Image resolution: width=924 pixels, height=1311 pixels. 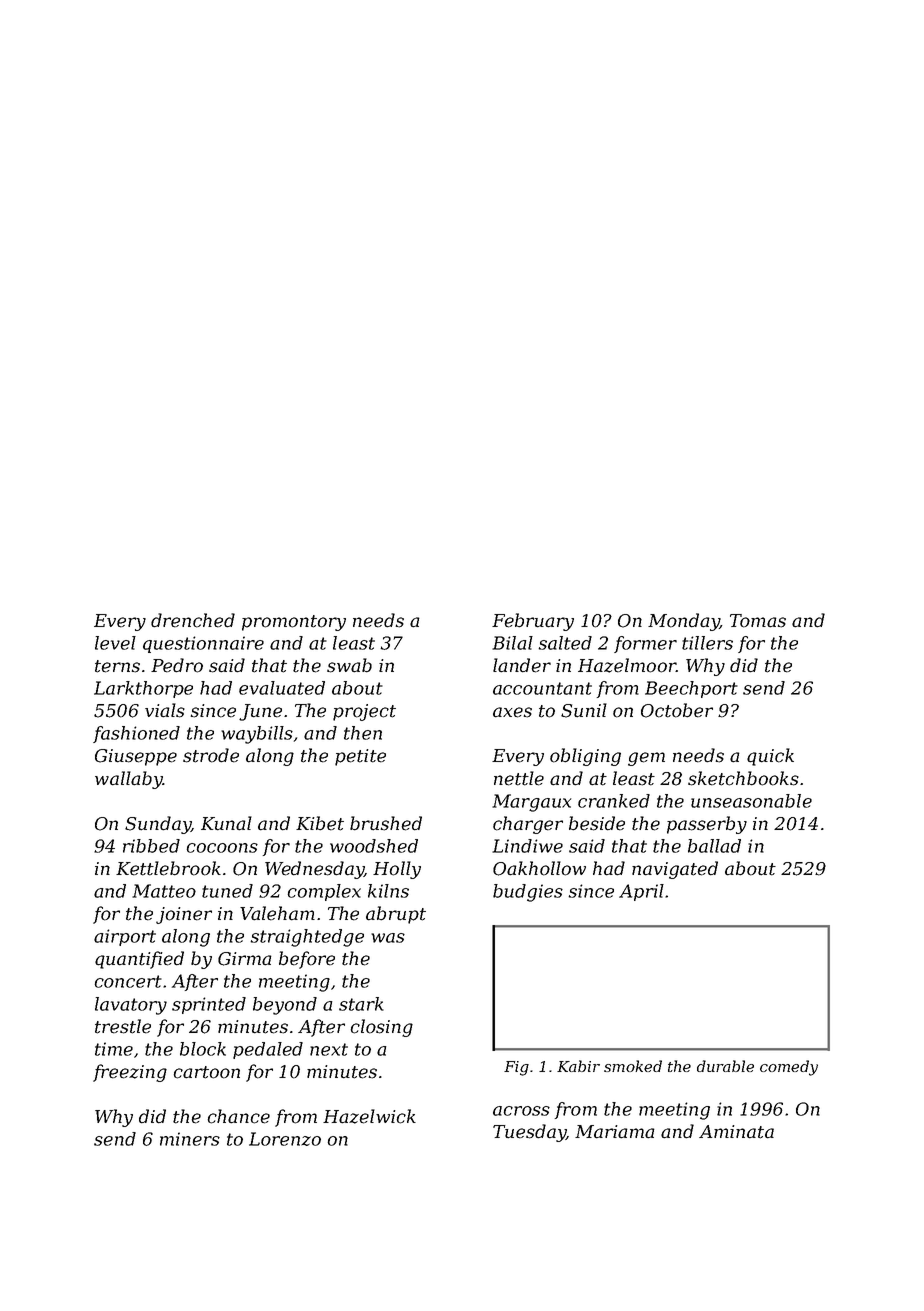 What do you see at coordinates (627, 665) in the screenshot?
I see `Hazelmoor` at bounding box center [627, 665].
